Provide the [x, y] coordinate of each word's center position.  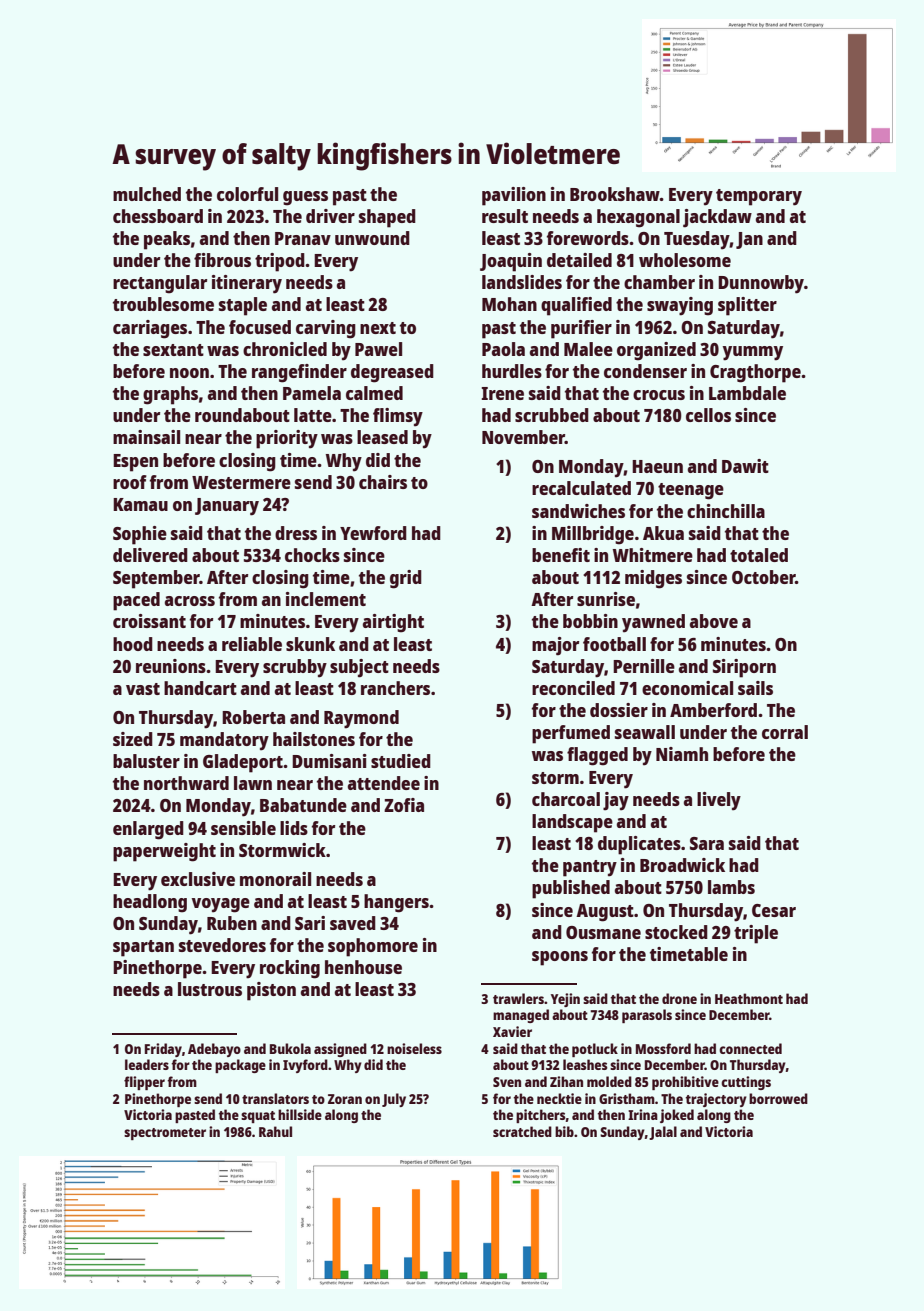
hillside [300, 1114]
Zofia [404, 805]
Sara [707, 843]
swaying [680, 306]
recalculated [581, 488]
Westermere [241, 482]
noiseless [414, 1048]
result [505, 216]
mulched [147, 194]
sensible [243, 828]
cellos [708, 415]
